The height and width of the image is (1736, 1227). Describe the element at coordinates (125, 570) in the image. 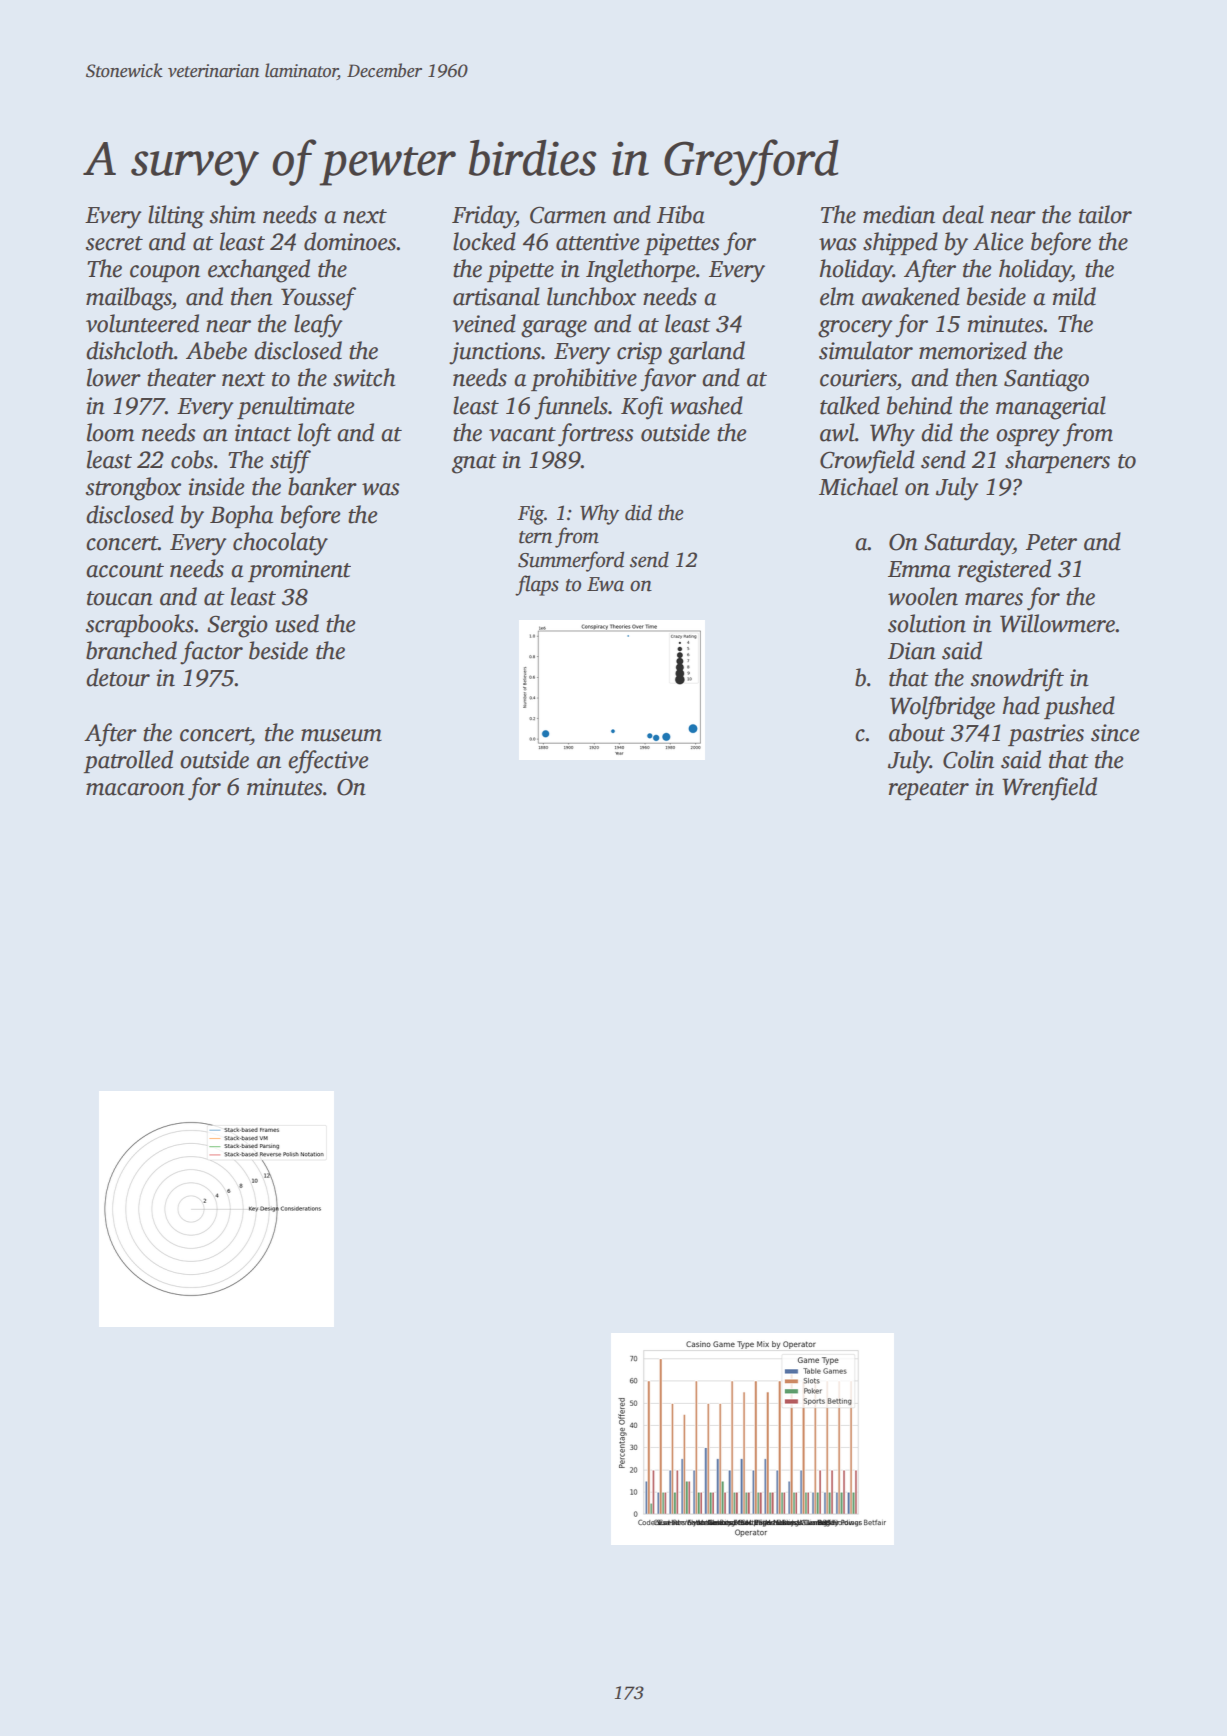

I see `account` at that location.
